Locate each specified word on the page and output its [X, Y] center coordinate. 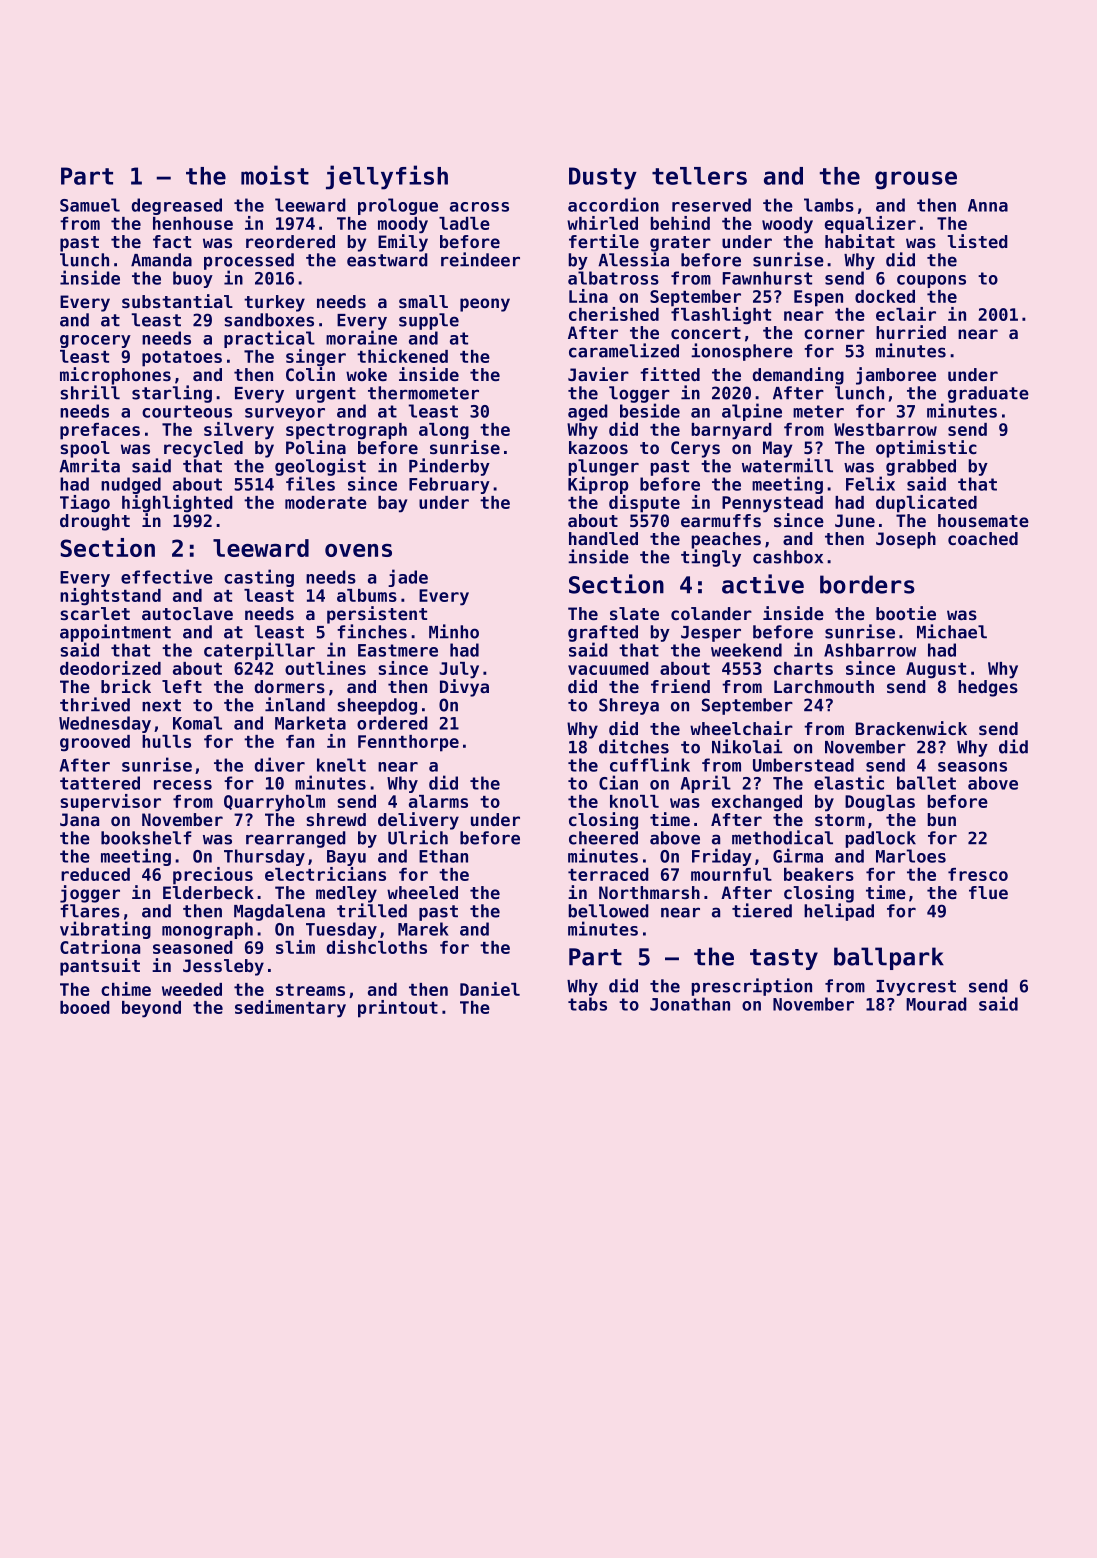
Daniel [490, 989]
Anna [988, 205]
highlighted [177, 504]
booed [85, 1007]
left [182, 686]
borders [867, 584]
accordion [613, 204]
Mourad [936, 1004]
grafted [603, 633]
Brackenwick [911, 728]
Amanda [161, 260]
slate [634, 613]
